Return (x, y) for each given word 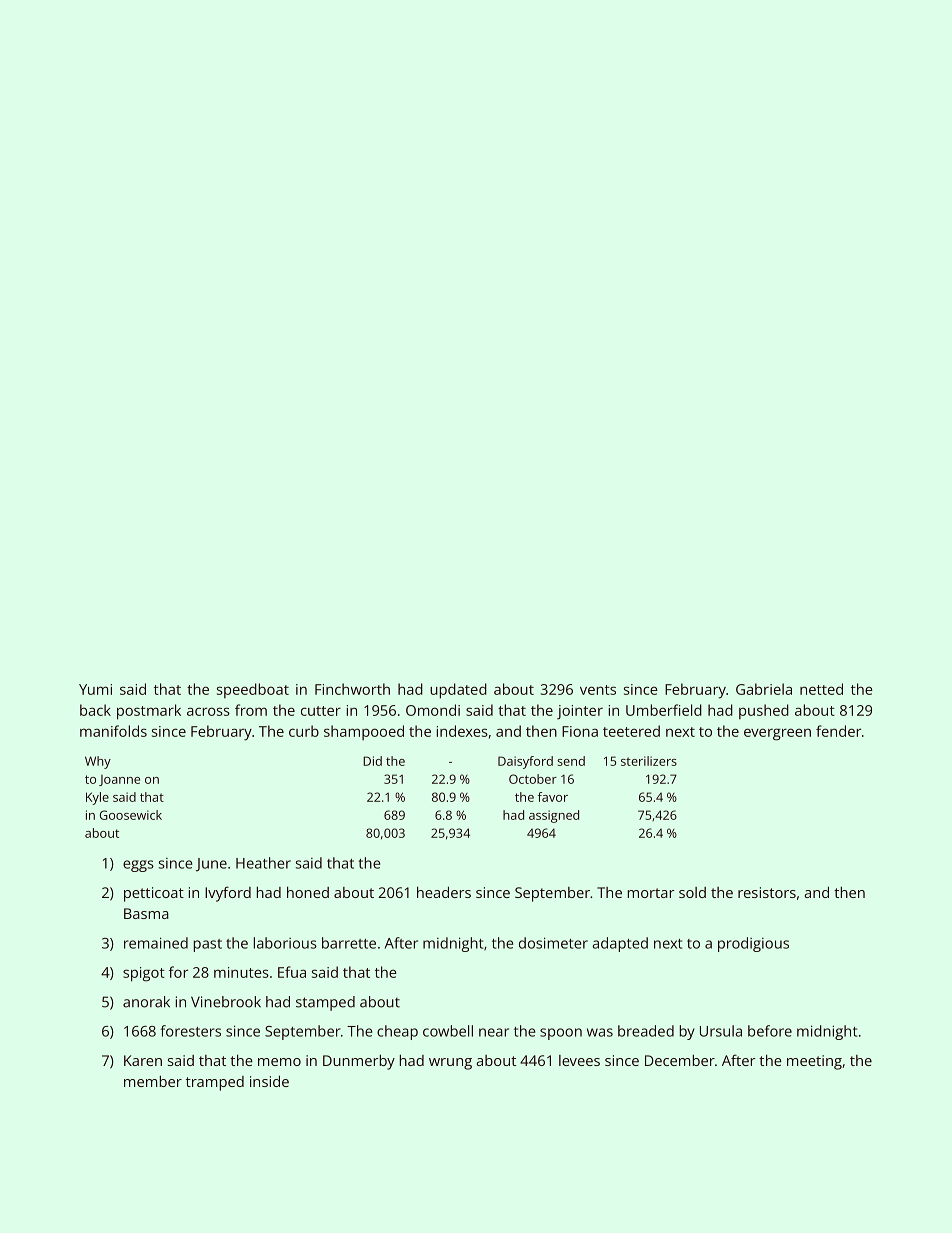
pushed (764, 711)
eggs (138, 866)
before (770, 1031)
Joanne (119, 780)
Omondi (433, 710)
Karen (143, 1060)
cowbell (448, 1031)
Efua (292, 972)
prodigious (753, 944)
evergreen (777, 734)
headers (444, 892)
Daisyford (525, 762)
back (95, 710)
